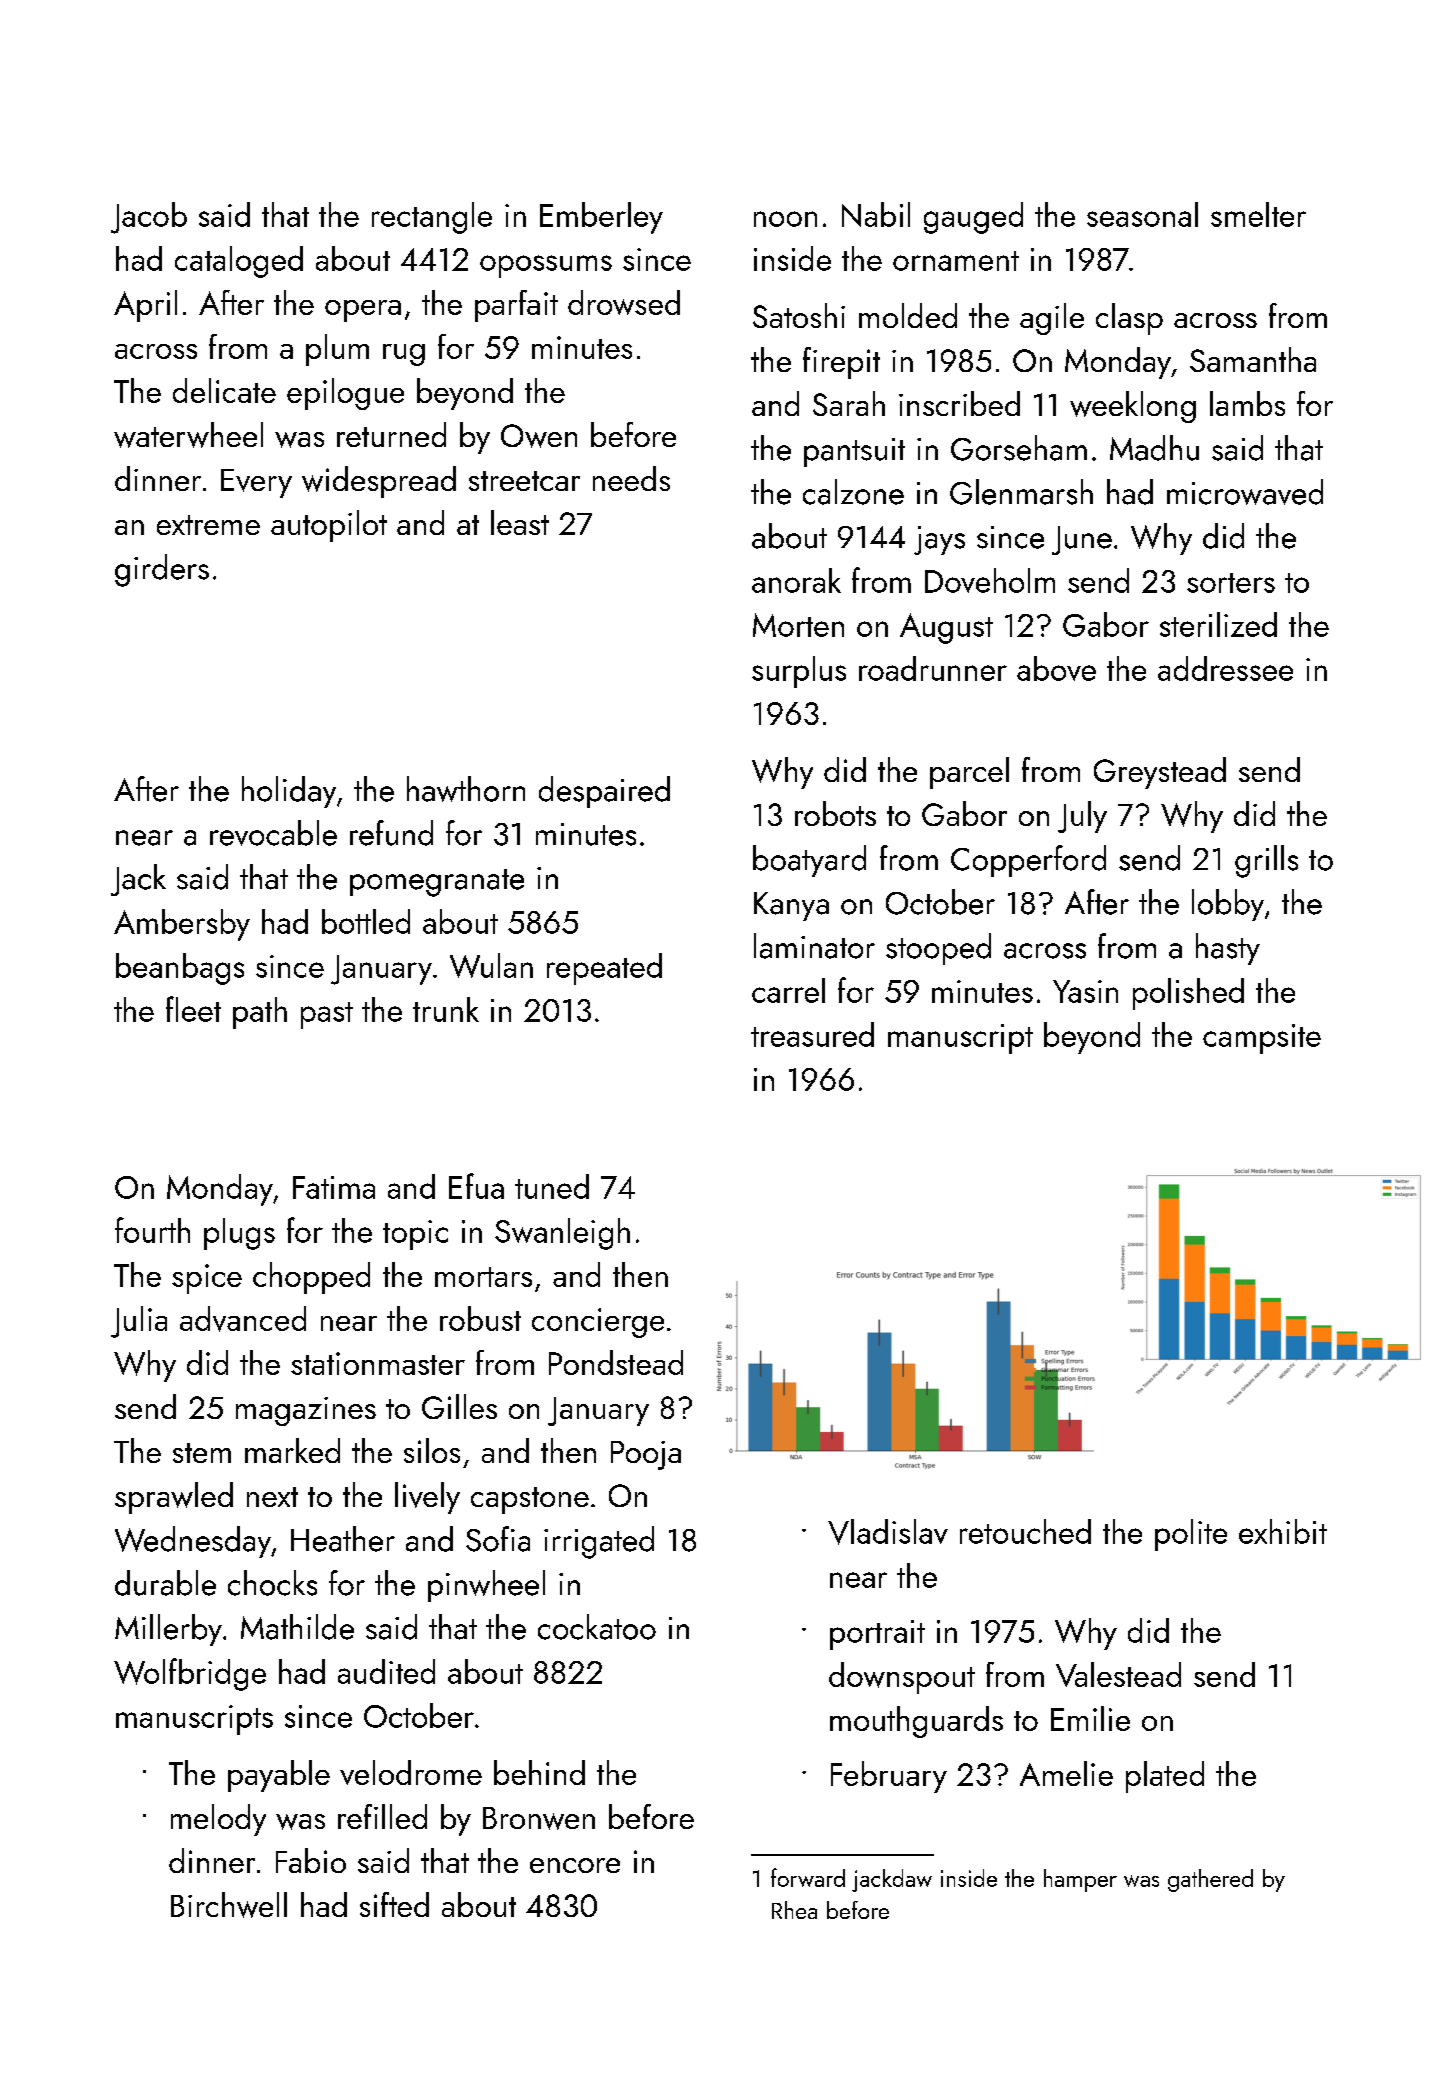 This document has width=1450, height=2100. What do you see at coordinates (1025, 1531) in the document?
I see `retouched` at bounding box center [1025, 1531].
